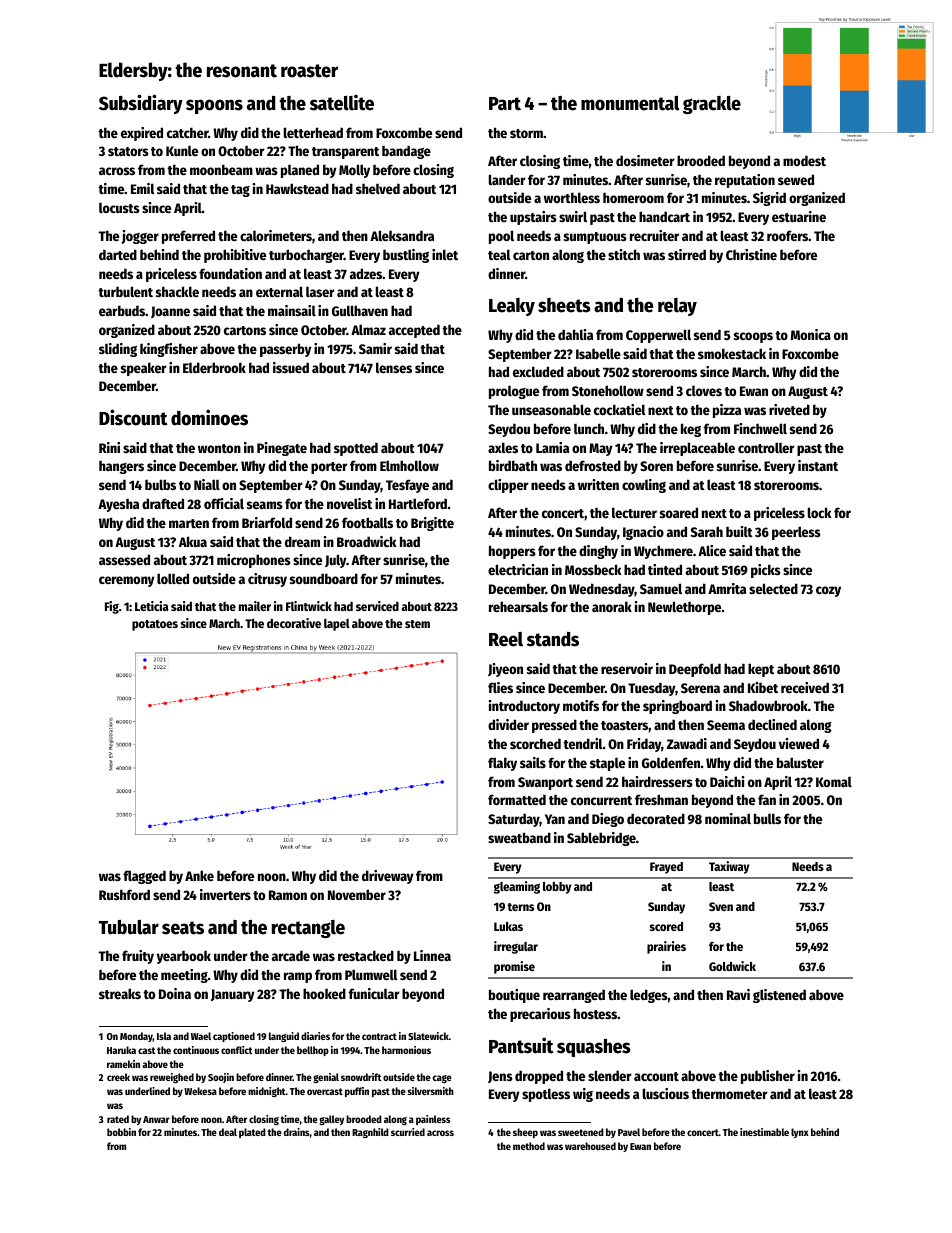  I want to click on flagged, so click(144, 877).
